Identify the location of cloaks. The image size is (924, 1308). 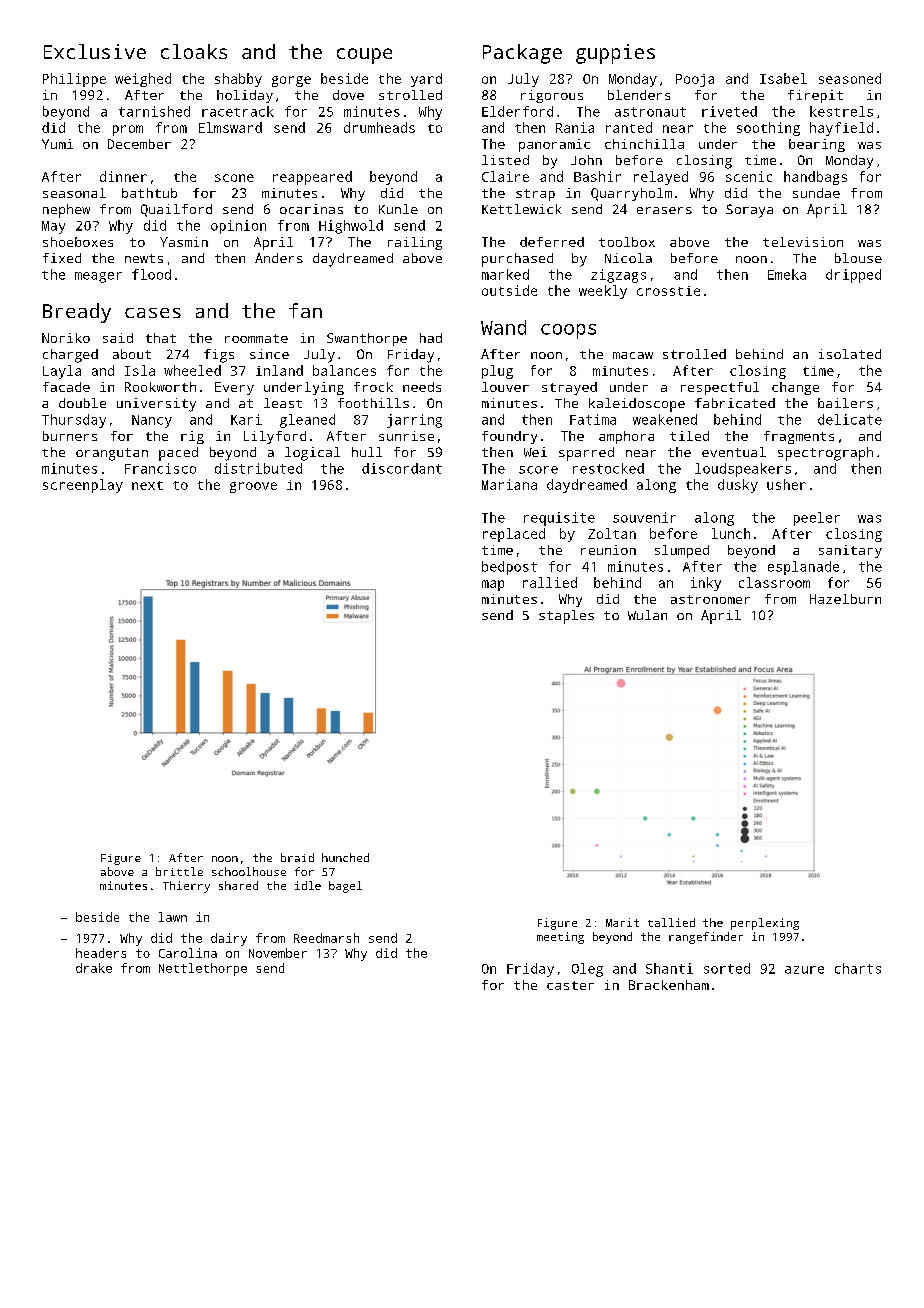
(194, 51).
